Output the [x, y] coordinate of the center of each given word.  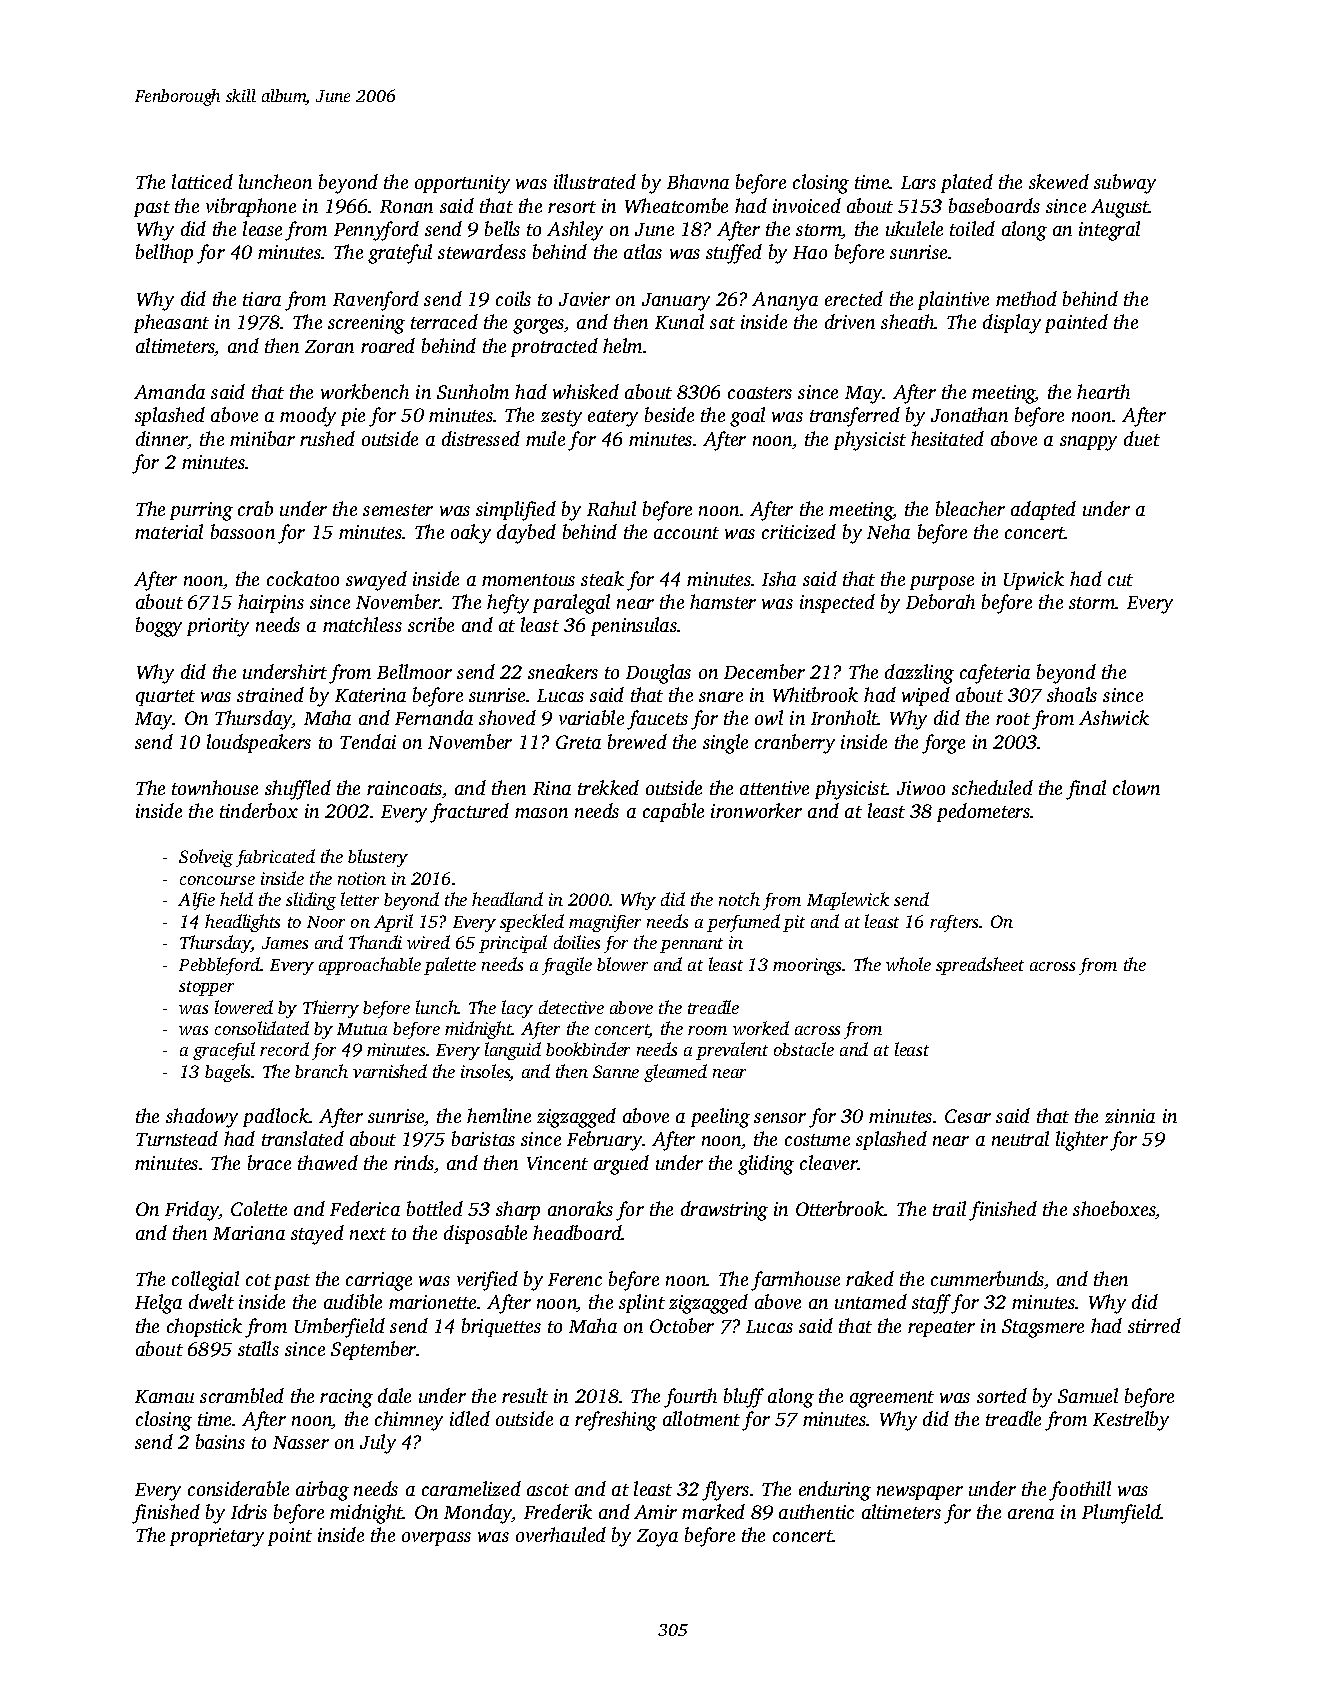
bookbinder [588, 1049]
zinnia [1130, 1116]
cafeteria [995, 674]
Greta [578, 742]
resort [572, 207]
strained [270, 694]
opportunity [462, 184]
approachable [370, 966]
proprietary [217, 1537]
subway [1125, 184]
